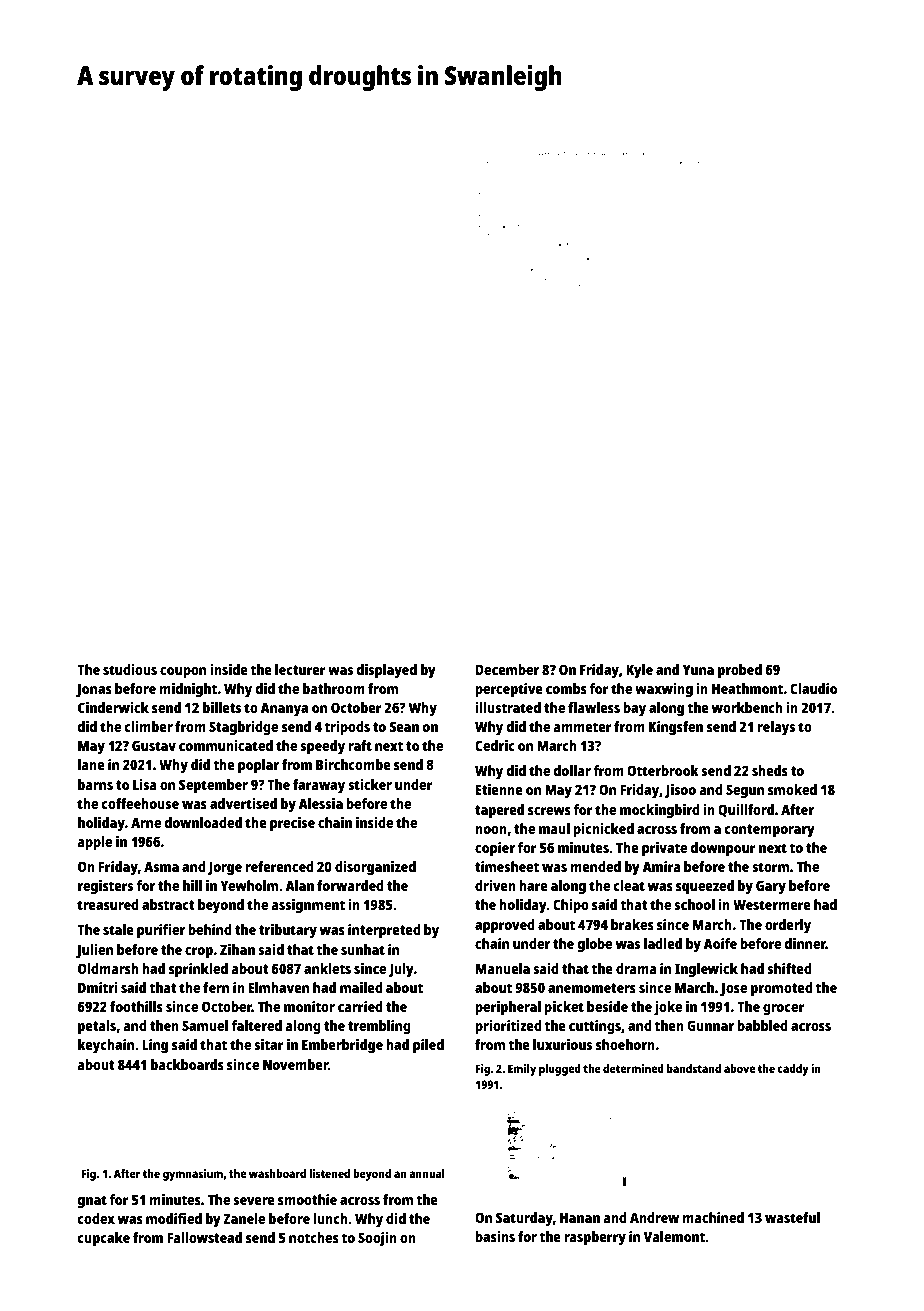 This image has height=1311, width=924. What do you see at coordinates (269, 1044) in the image?
I see `sitar` at bounding box center [269, 1044].
